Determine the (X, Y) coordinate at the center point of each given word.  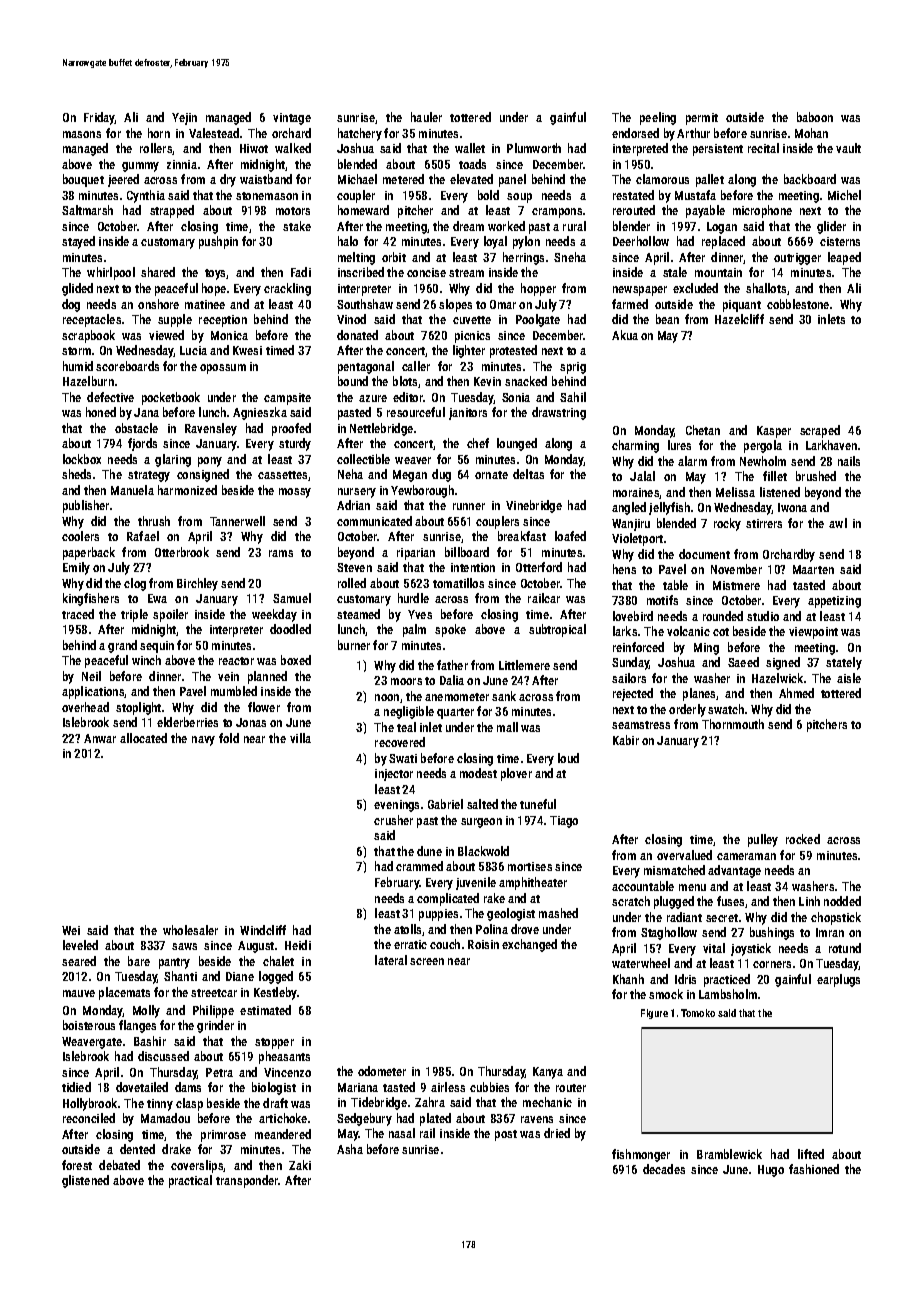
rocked (803, 839)
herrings (523, 258)
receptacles (92, 320)
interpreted (640, 149)
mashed (558, 913)
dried (557, 1133)
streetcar (214, 993)
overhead (85, 707)
